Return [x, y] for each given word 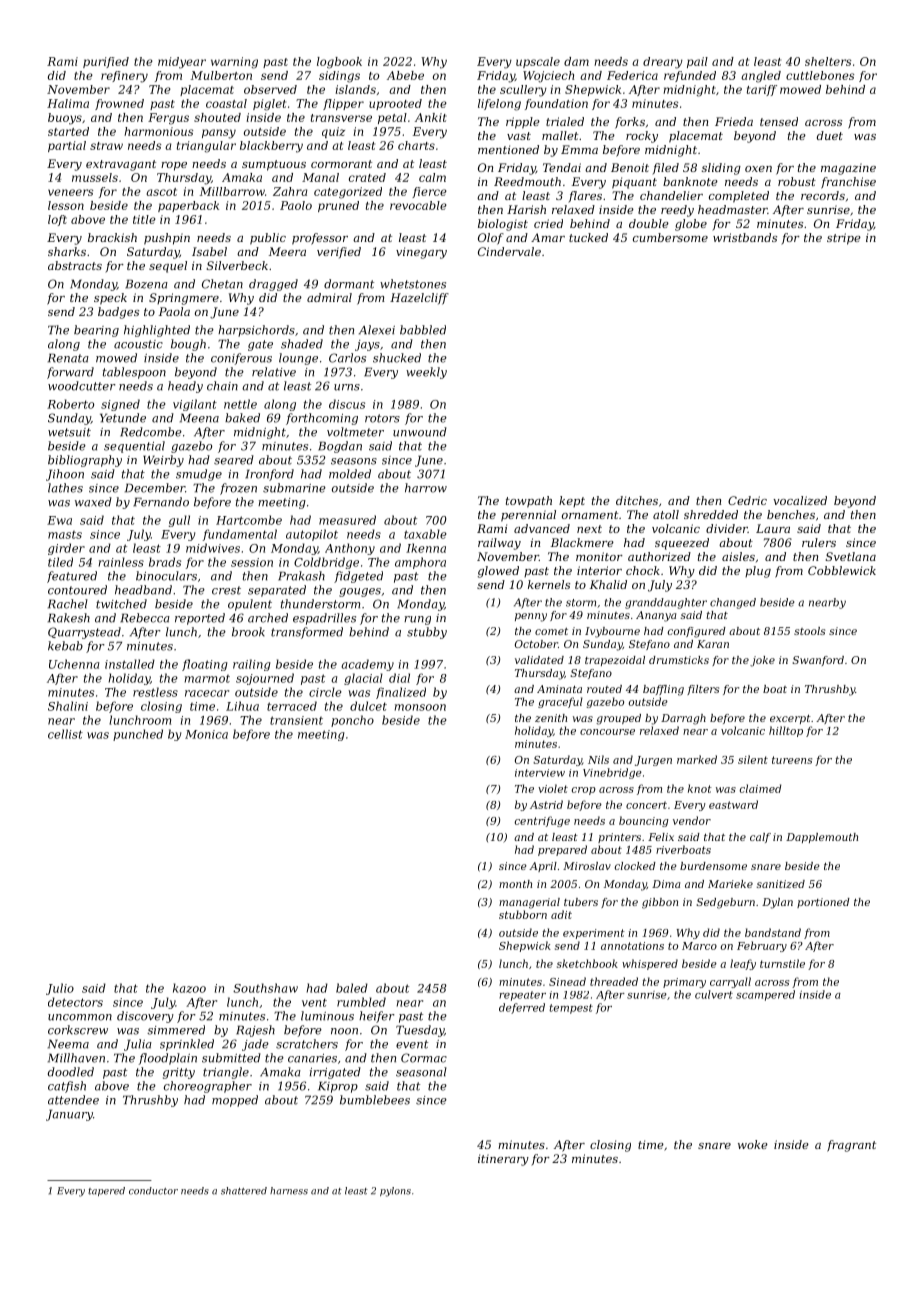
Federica [632, 75]
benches [791, 514]
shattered [244, 1191]
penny [531, 617]
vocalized [800, 500]
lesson [66, 205]
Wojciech [548, 77]
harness [289, 1191]
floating [204, 665]
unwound [420, 432]
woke [753, 1144]
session [252, 562]
